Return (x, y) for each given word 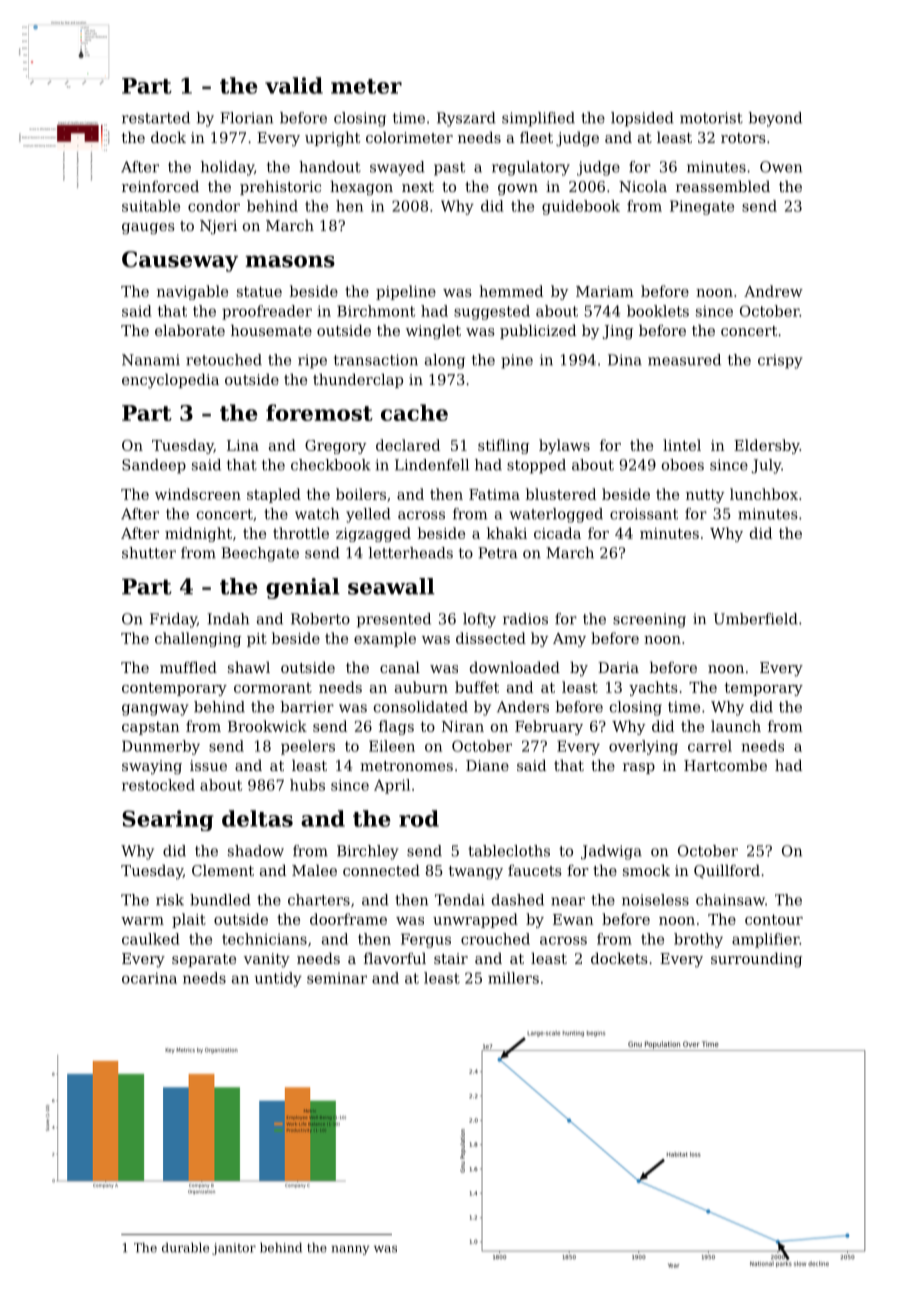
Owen (781, 167)
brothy (698, 940)
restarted (156, 118)
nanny (350, 1250)
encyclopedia (170, 381)
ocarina (149, 978)
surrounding (756, 960)
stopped (536, 466)
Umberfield (756, 619)
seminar (337, 978)
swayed (397, 168)
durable (185, 1248)
